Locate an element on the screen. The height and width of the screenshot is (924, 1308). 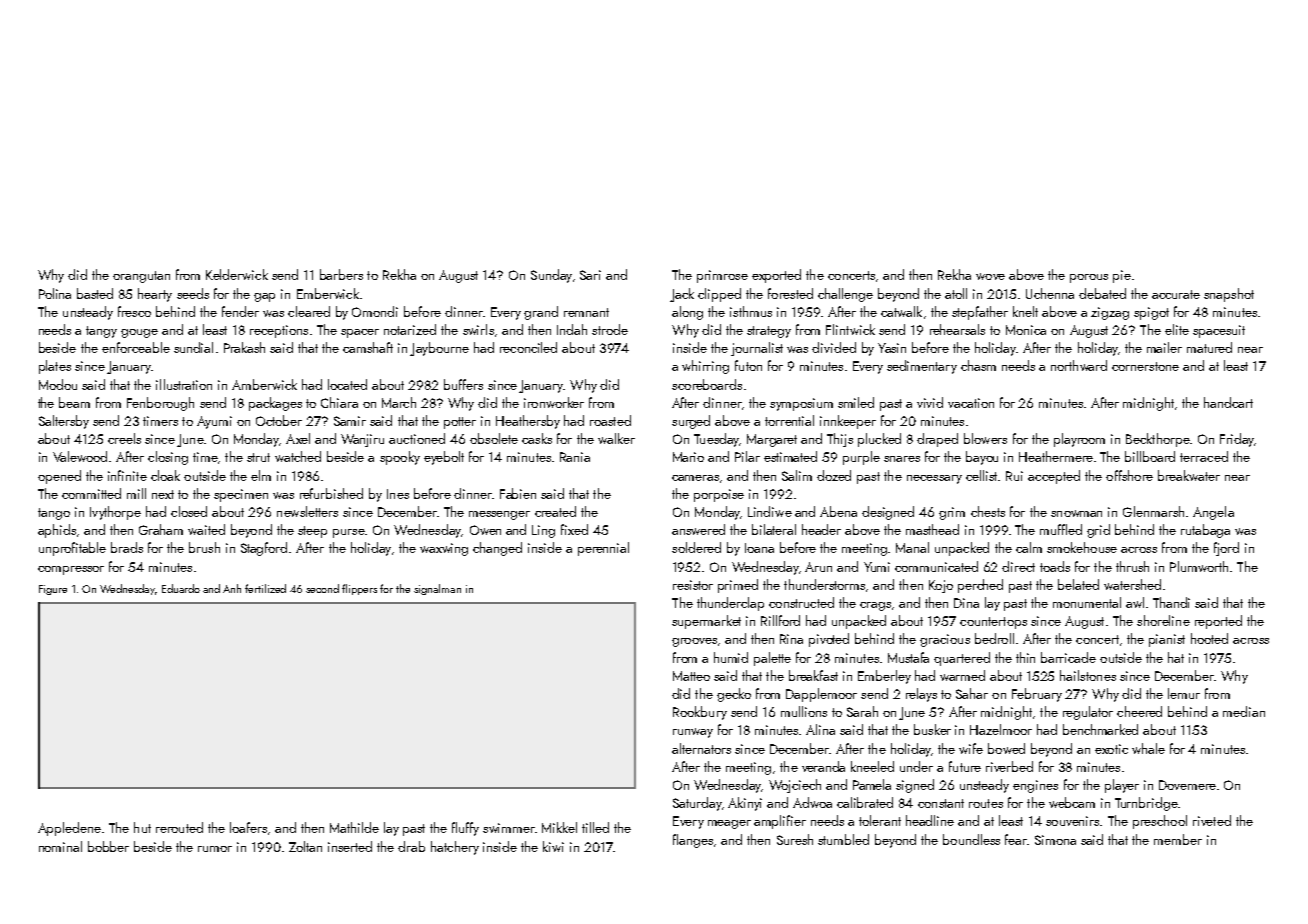
orangutan is located at coordinates (141, 277).
